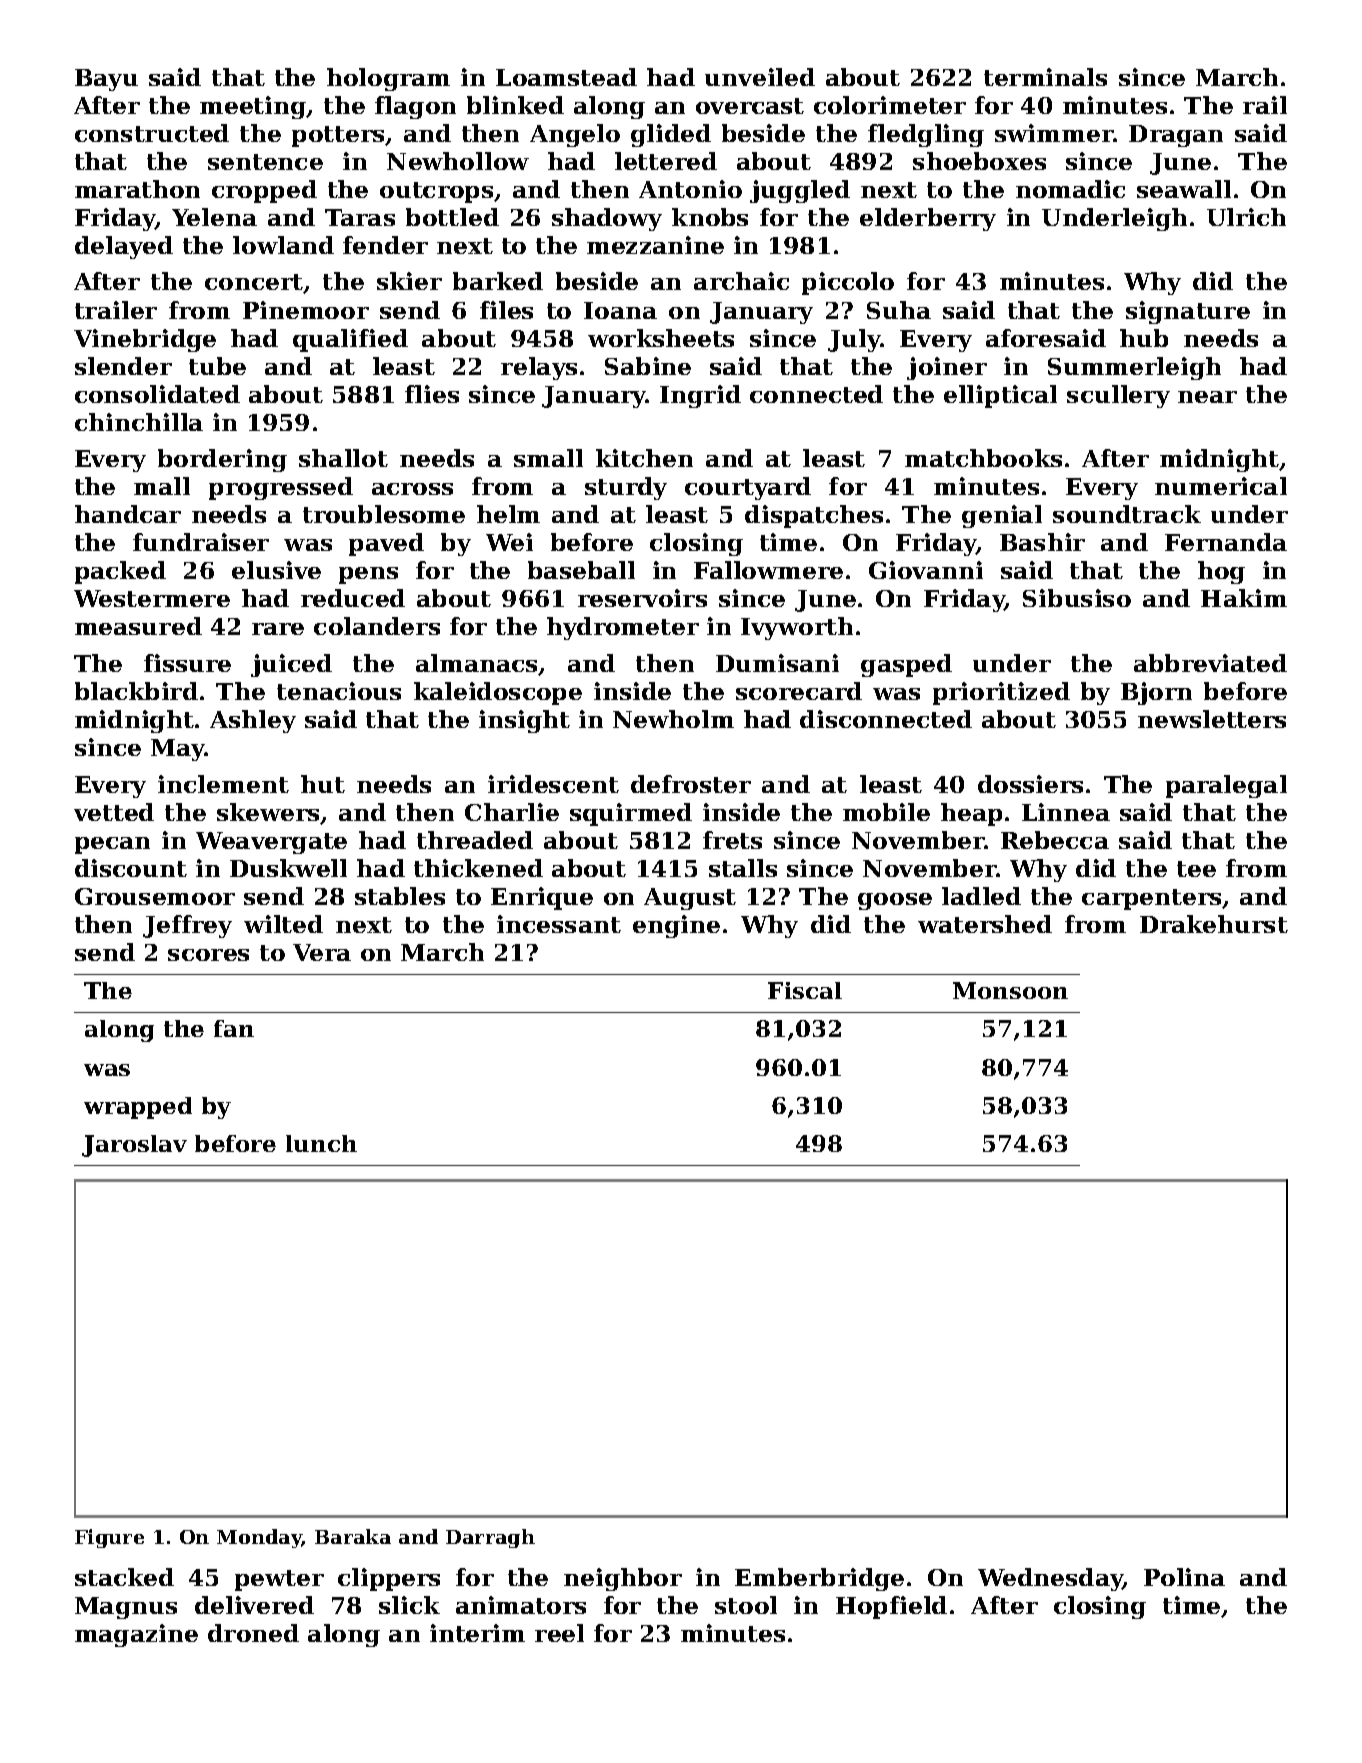  What do you see at coordinates (112, 845) in the screenshot?
I see `pecan` at bounding box center [112, 845].
